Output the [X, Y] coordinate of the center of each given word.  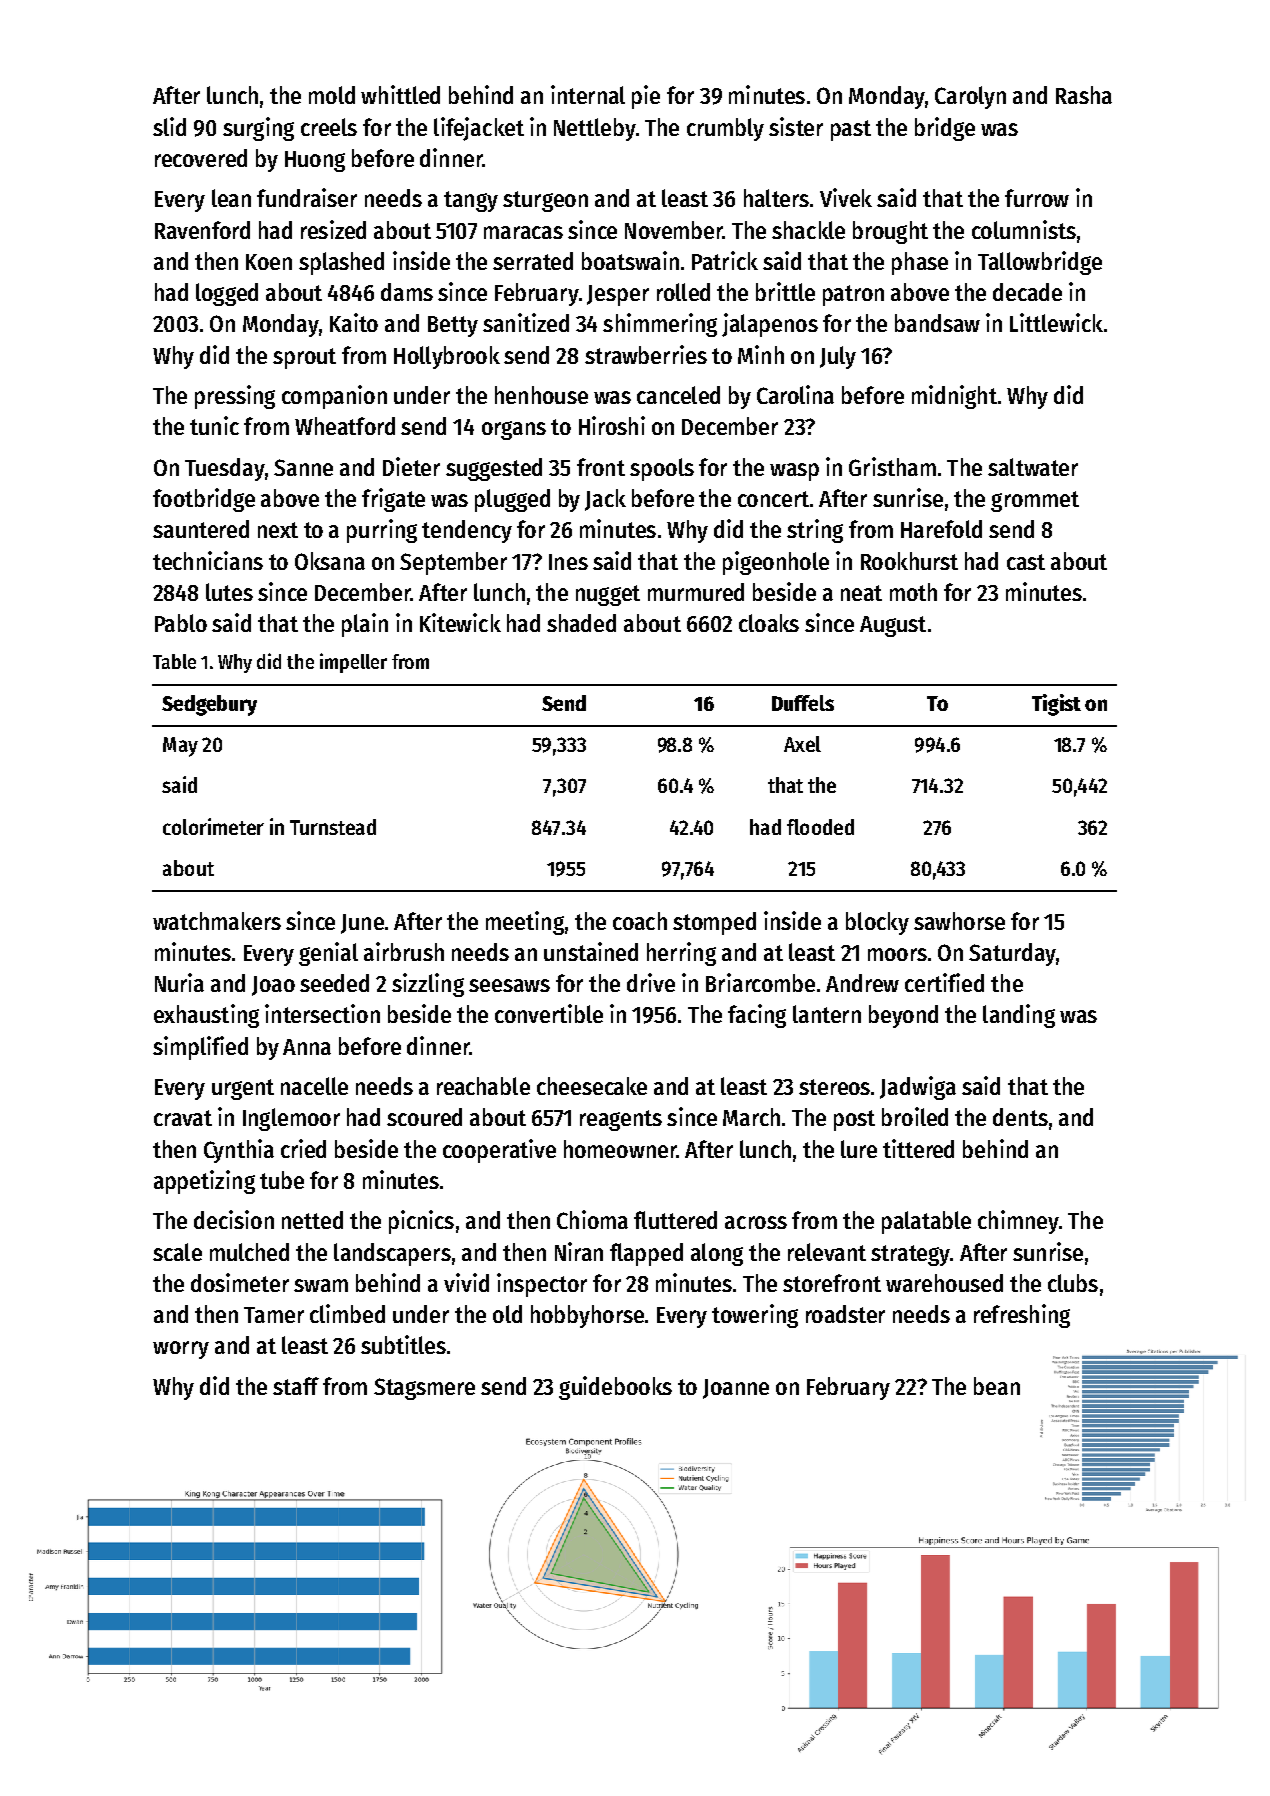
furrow [1037, 198]
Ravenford [202, 230]
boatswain [630, 260]
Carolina [795, 394]
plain [365, 625]
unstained [591, 951]
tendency [467, 531]
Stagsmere [424, 1389]
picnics [421, 1222]
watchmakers [217, 921]
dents [1020, 1117]
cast [1026, 562]
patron [853, 295]
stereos [834, 1087]
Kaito [354, 322]
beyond [903, 1016]
